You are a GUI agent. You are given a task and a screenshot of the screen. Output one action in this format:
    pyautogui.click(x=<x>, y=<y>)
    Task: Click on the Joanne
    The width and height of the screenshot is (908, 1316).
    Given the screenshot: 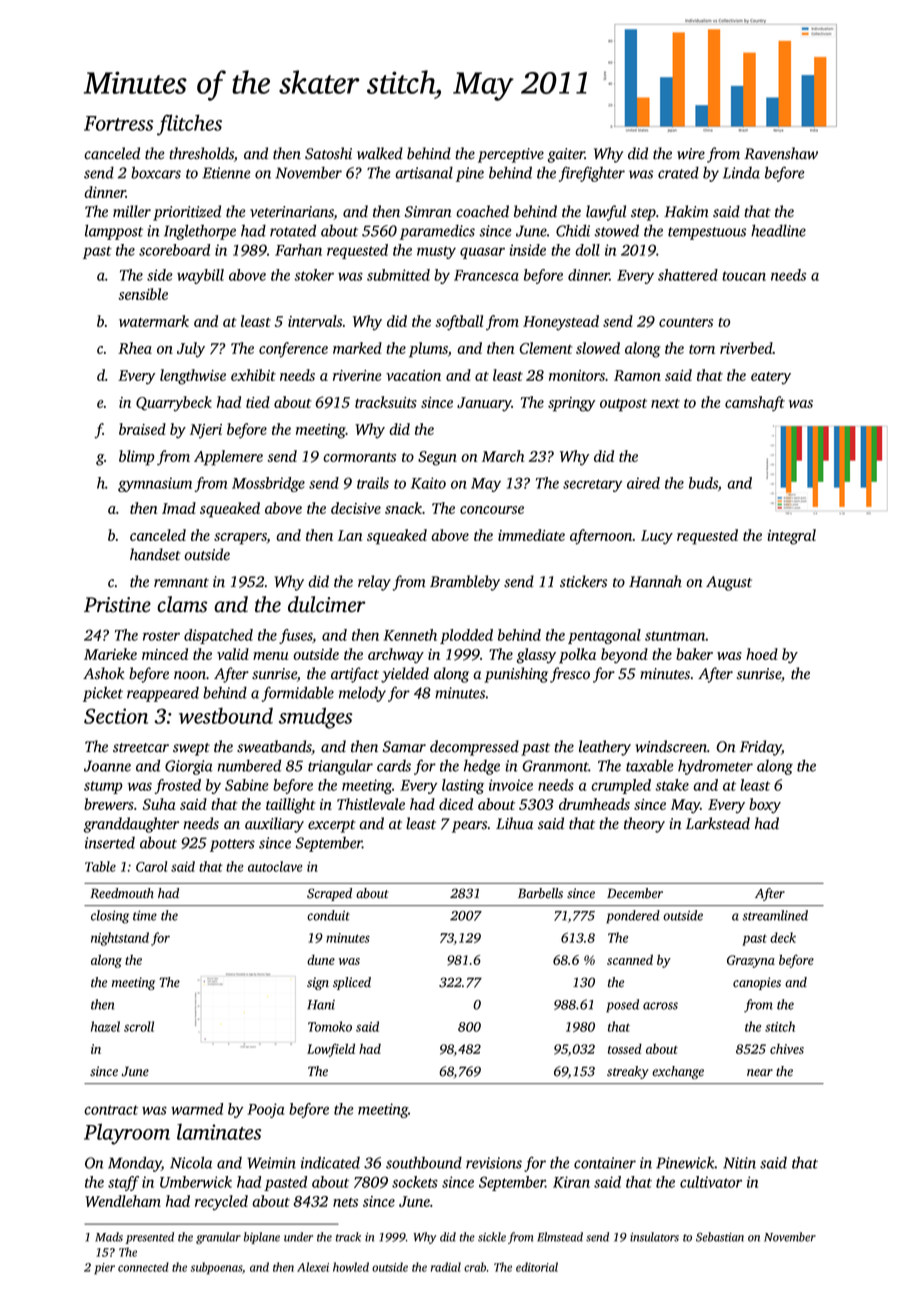 What is the action you would take?
    pyautogui.click(x=107, y=766)
